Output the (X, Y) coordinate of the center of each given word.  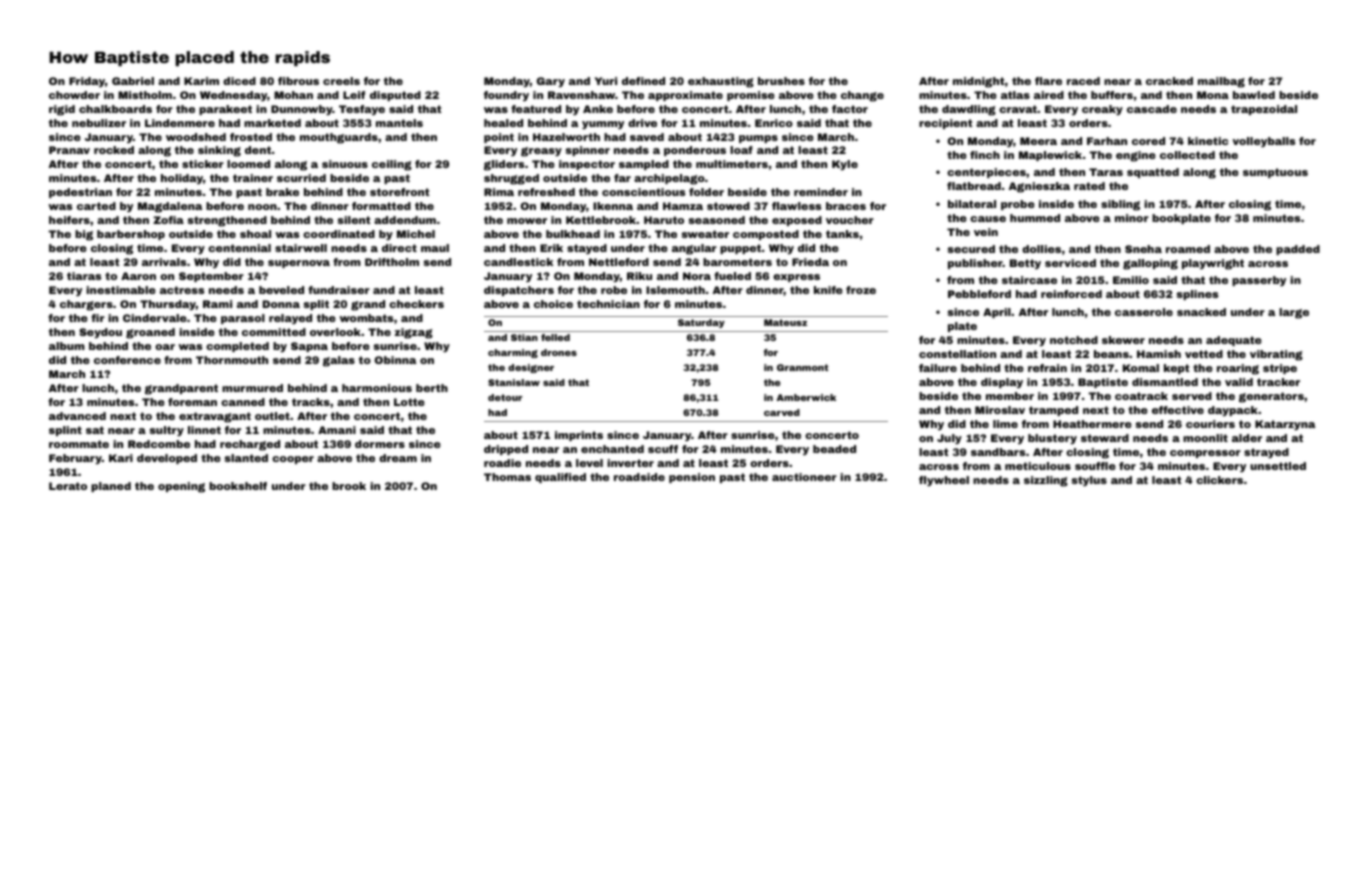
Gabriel (133, 81)
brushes (781, 81)
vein (986, 232)
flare (1048, 81)
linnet (204, 430)
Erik (551, 248)
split (316, 305)
